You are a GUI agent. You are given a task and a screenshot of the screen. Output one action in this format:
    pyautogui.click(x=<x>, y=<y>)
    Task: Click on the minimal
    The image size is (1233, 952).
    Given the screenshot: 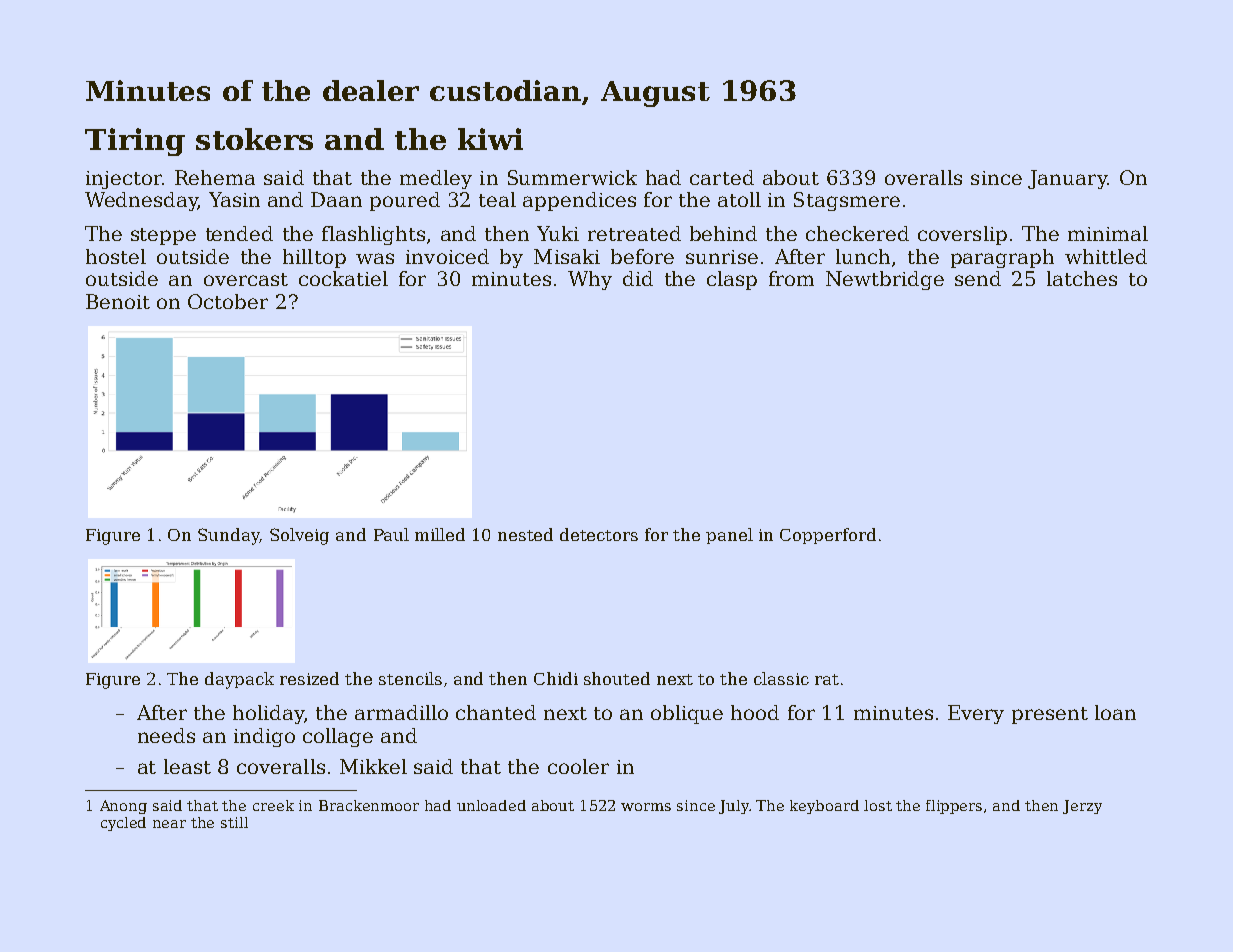 What is the action you would take?
    pyautogui.click(x=1108, y=233)
